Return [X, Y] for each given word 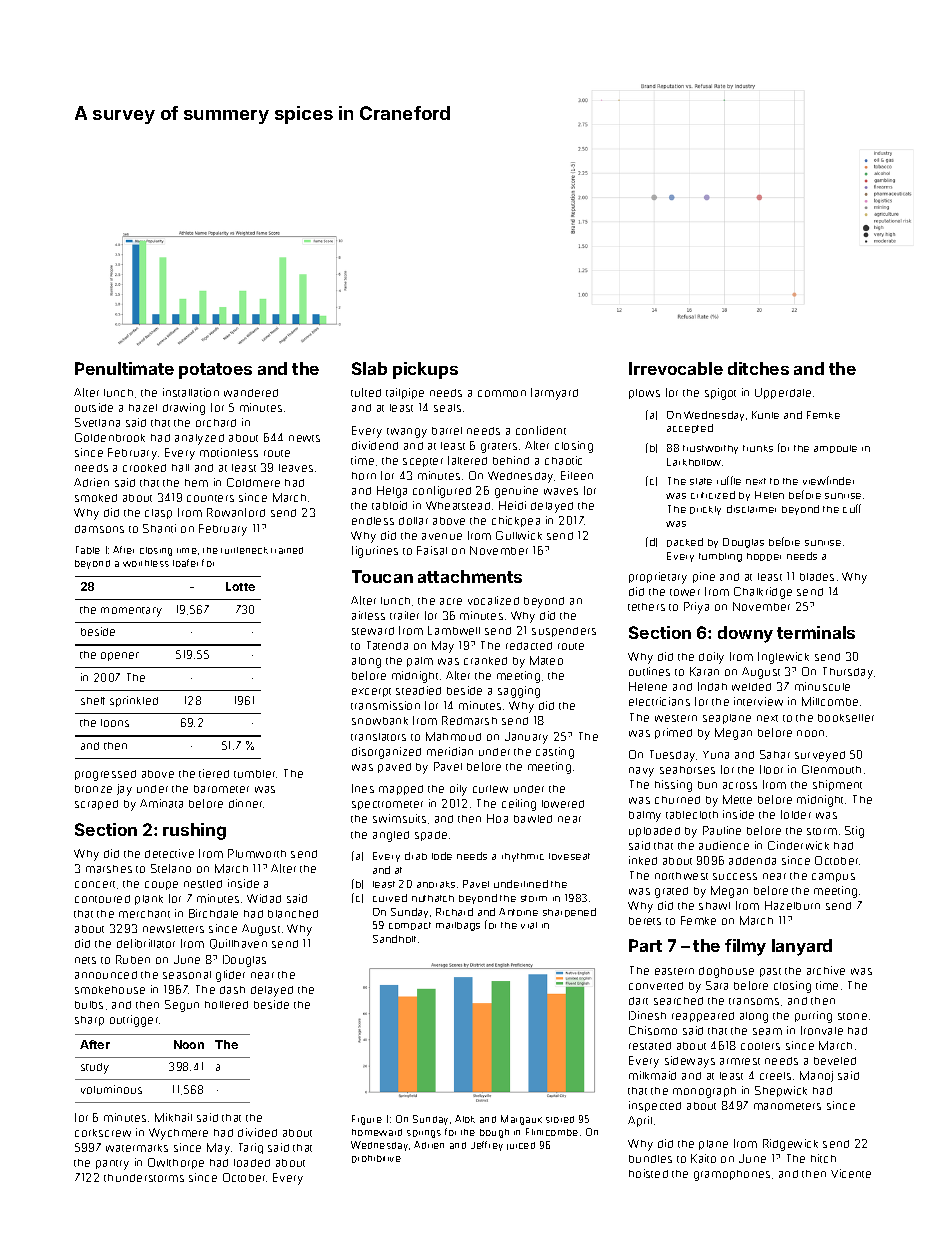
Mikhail [173, 1117]
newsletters [173, 929]
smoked [96, 498]
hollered [226, 1005]
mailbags [458, 926]
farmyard [554, 394]
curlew [490, 789]
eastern [674, 971]
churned [677, 800]
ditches [758, 368]
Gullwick [519, 535]
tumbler [255, 774]
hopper [764, 557]
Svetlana [97, 422]
